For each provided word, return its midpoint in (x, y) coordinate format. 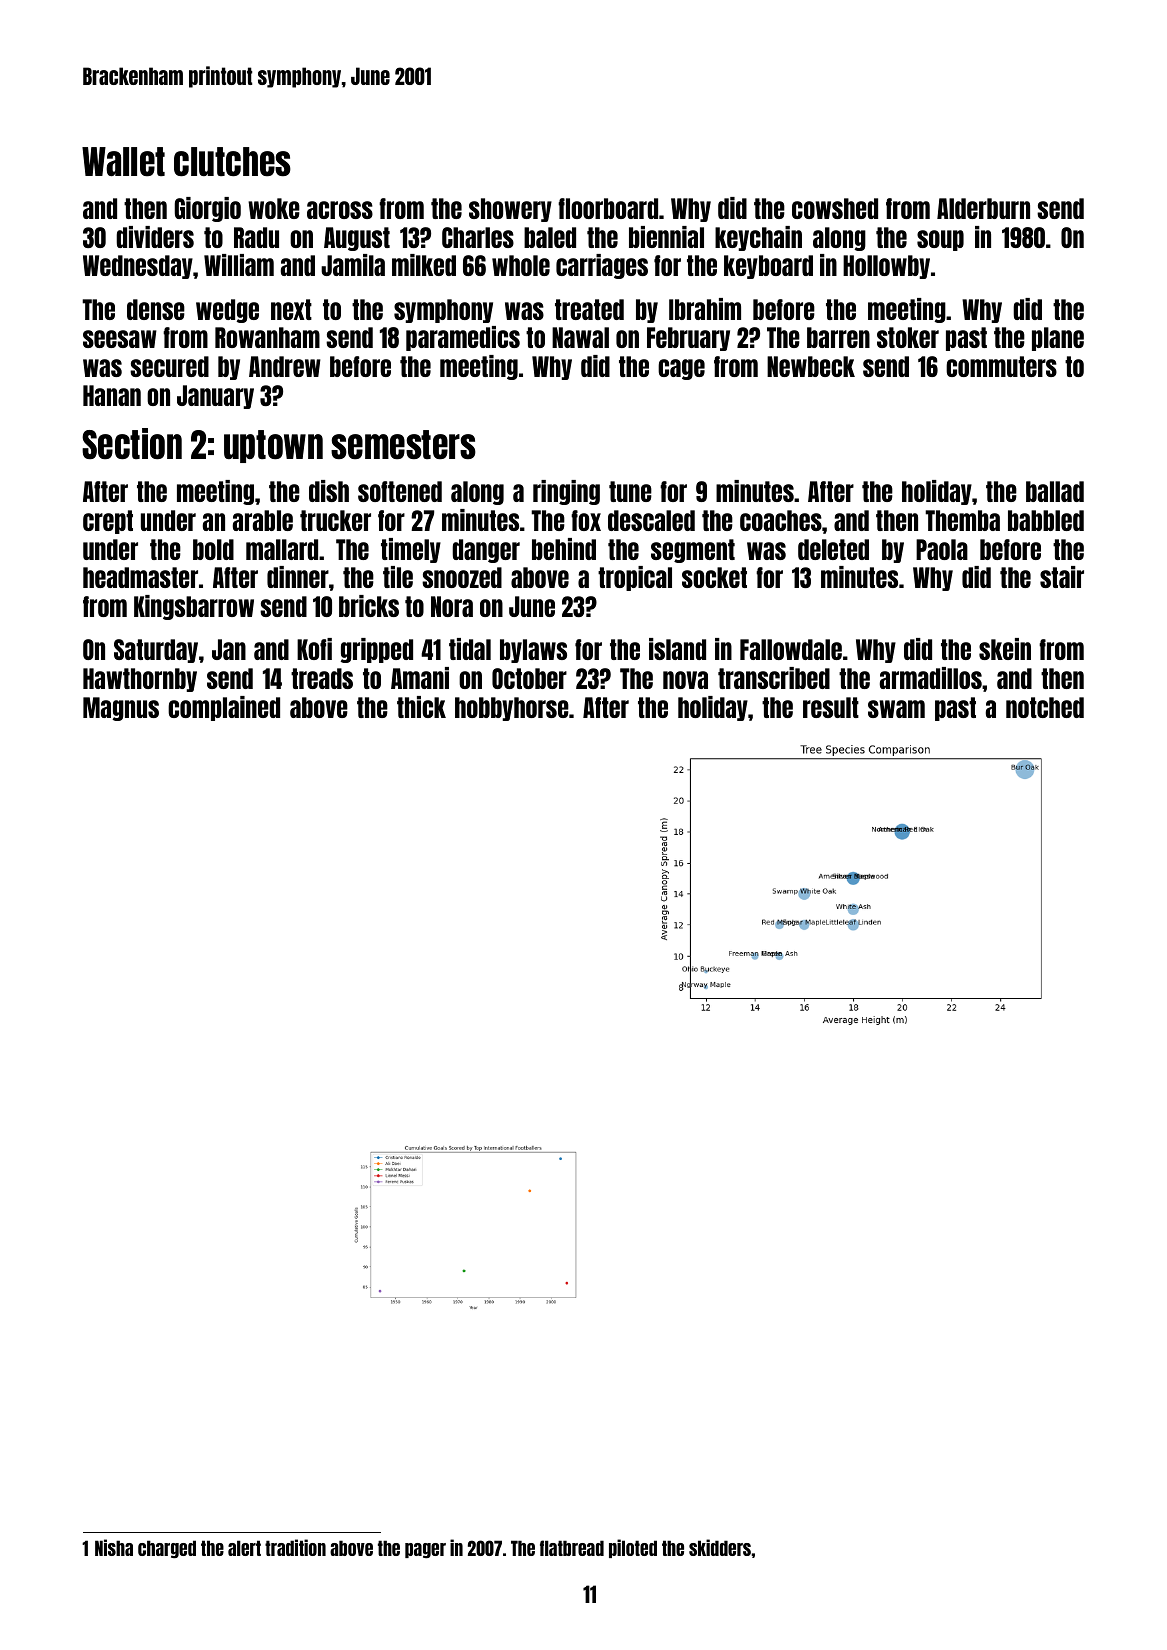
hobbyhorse (512, 709)
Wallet (123, 161)
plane (1058, 339)
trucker (335, 520)
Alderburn (983, 208)
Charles (478, 237)
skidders (720, 1547)
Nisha (114, 1547)
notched (1045, 707)
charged (167, 1549)
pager (425, 1550)
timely (411, 550)
